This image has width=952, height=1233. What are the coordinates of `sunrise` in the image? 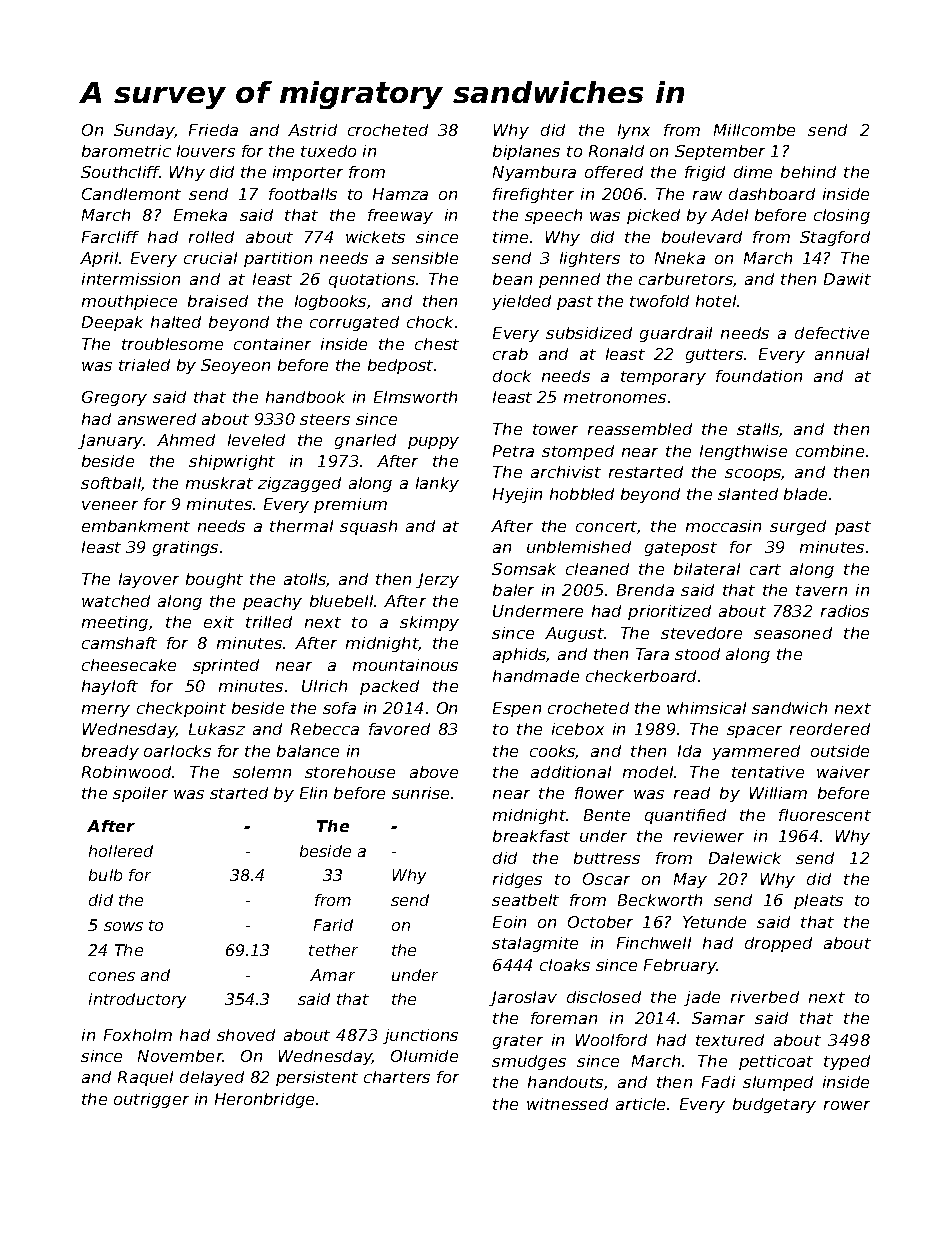 It's located at (420, 793).
